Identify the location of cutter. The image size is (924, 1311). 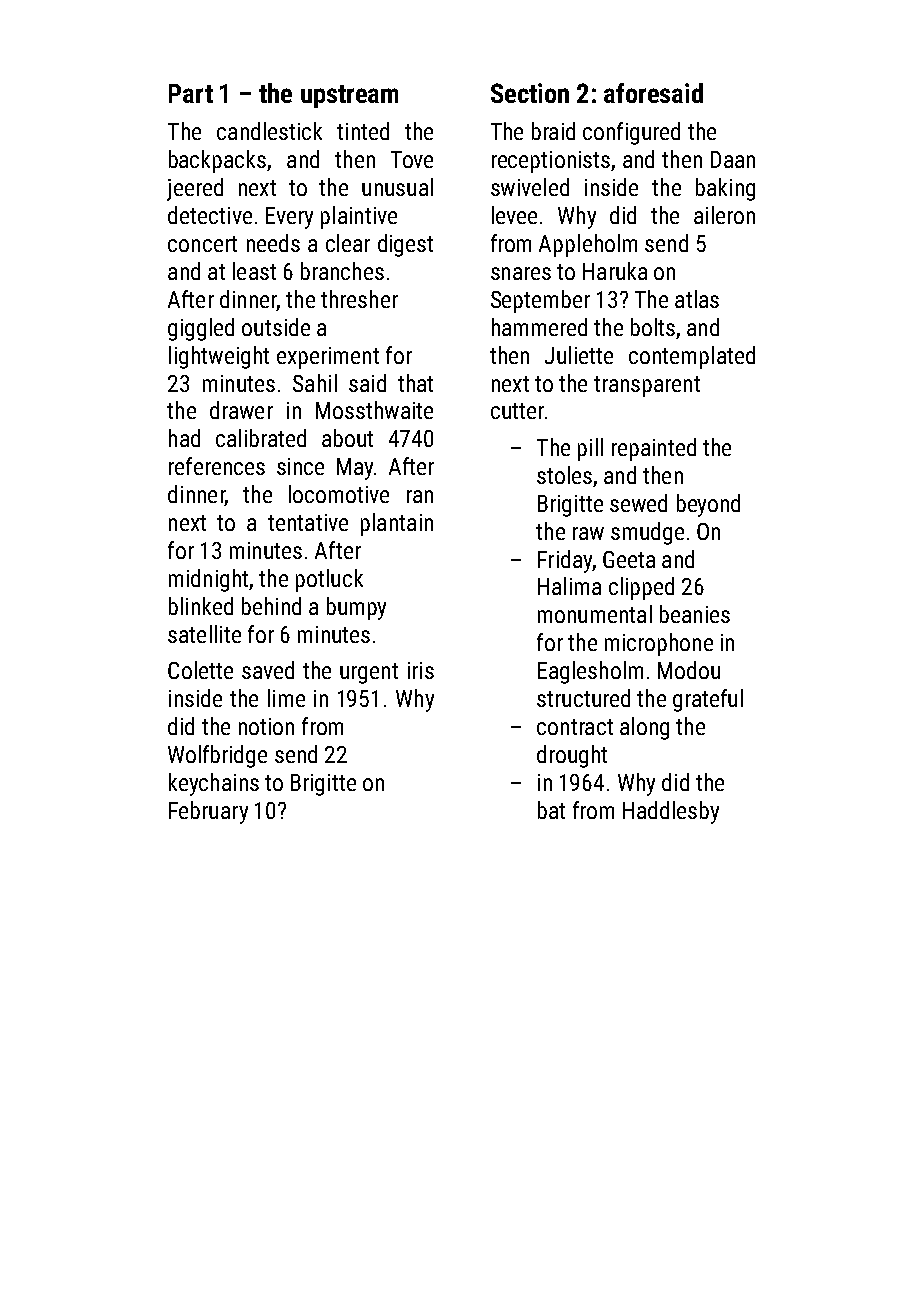
(517, 411).
